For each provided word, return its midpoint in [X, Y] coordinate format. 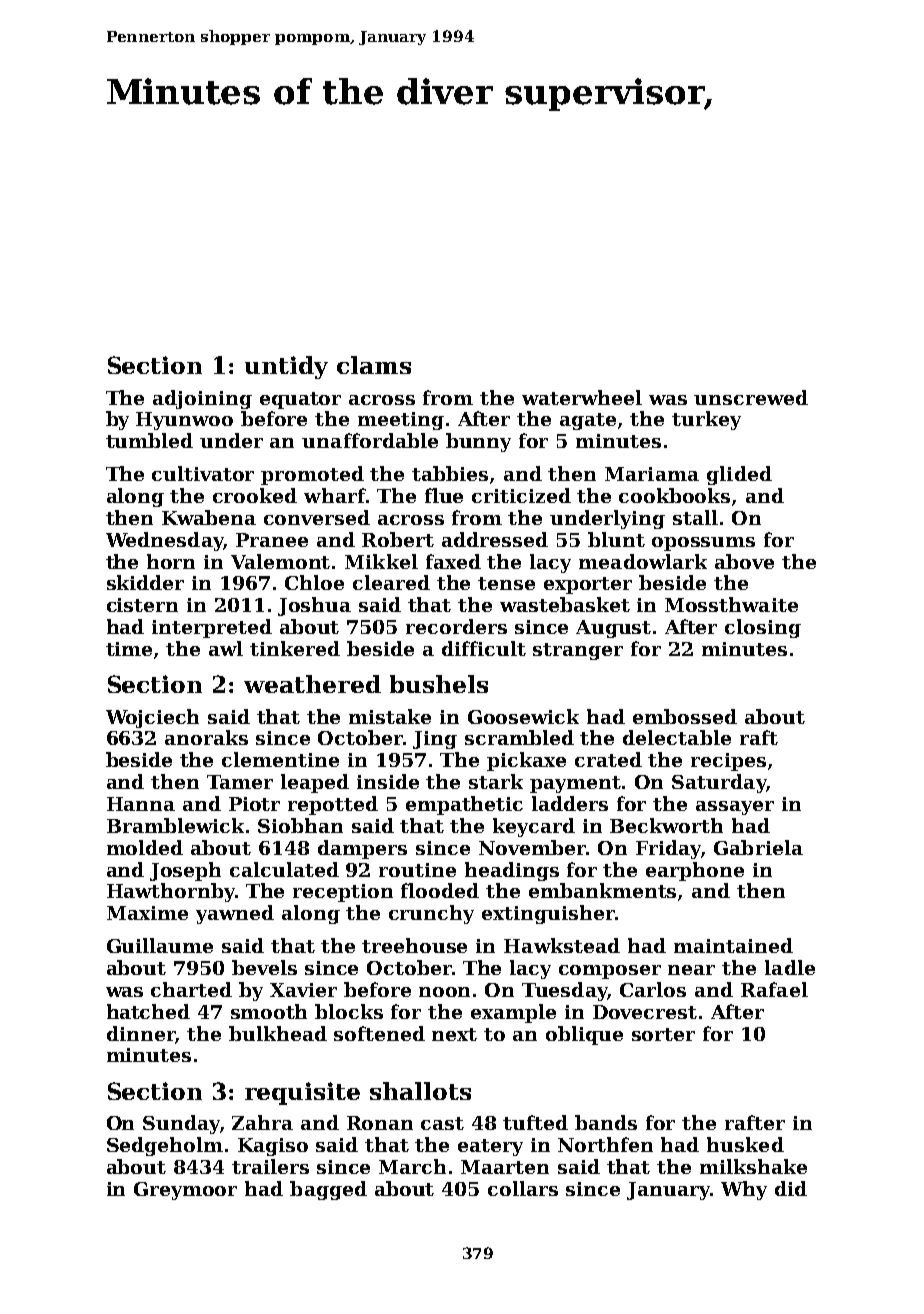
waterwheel [582, 397]
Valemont [280, 561]
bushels [439, 684]
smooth [269, 1011]
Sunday [181, 1124]
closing [763, 628]
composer [610, 972]
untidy [286, 367]
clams [374, 365]
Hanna [141, 804]
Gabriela [758, 847]
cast [442, 1123]
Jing [435, 740]
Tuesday [564, 991]
